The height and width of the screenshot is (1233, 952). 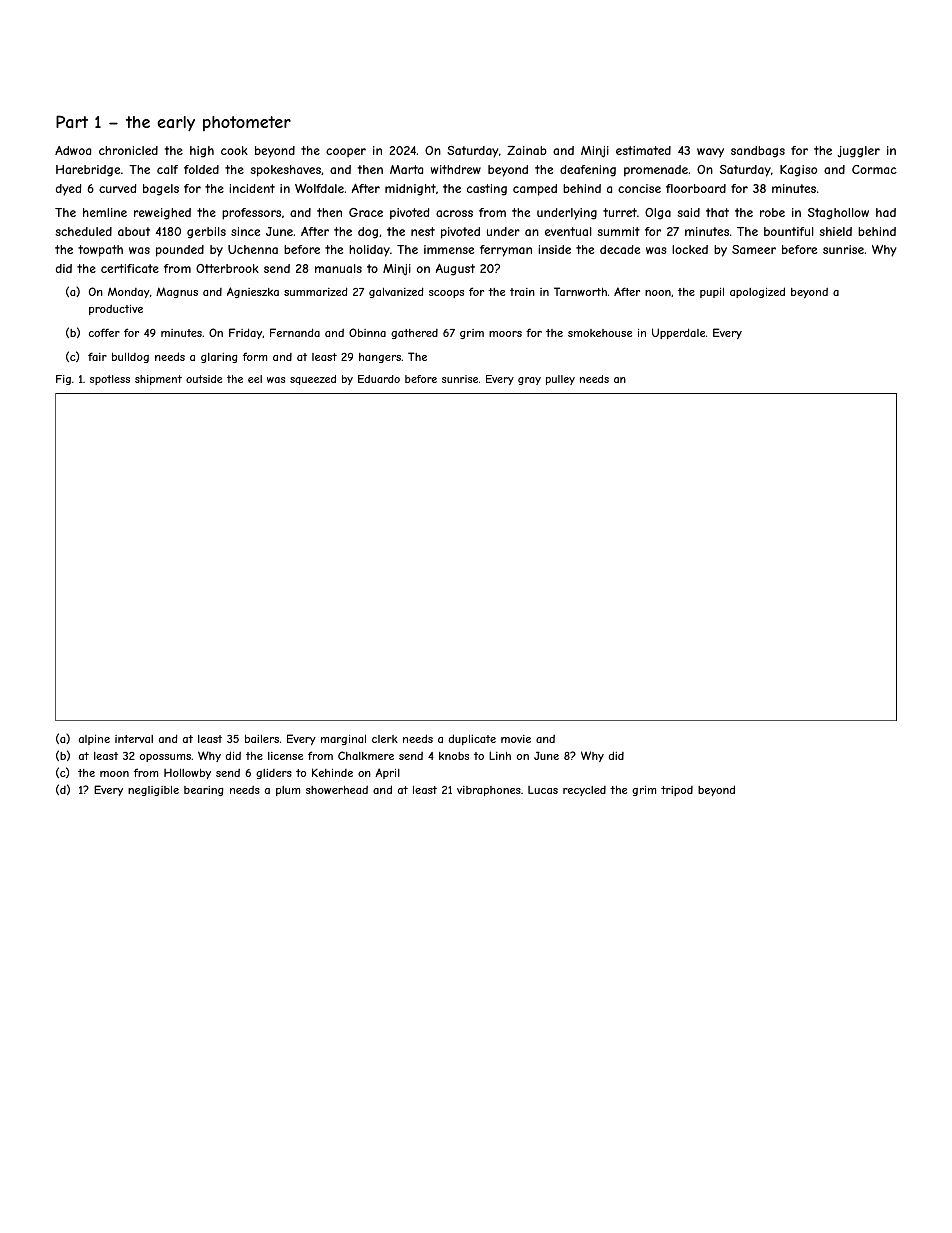 I want to click on calf, so click(x=167, y=169).
